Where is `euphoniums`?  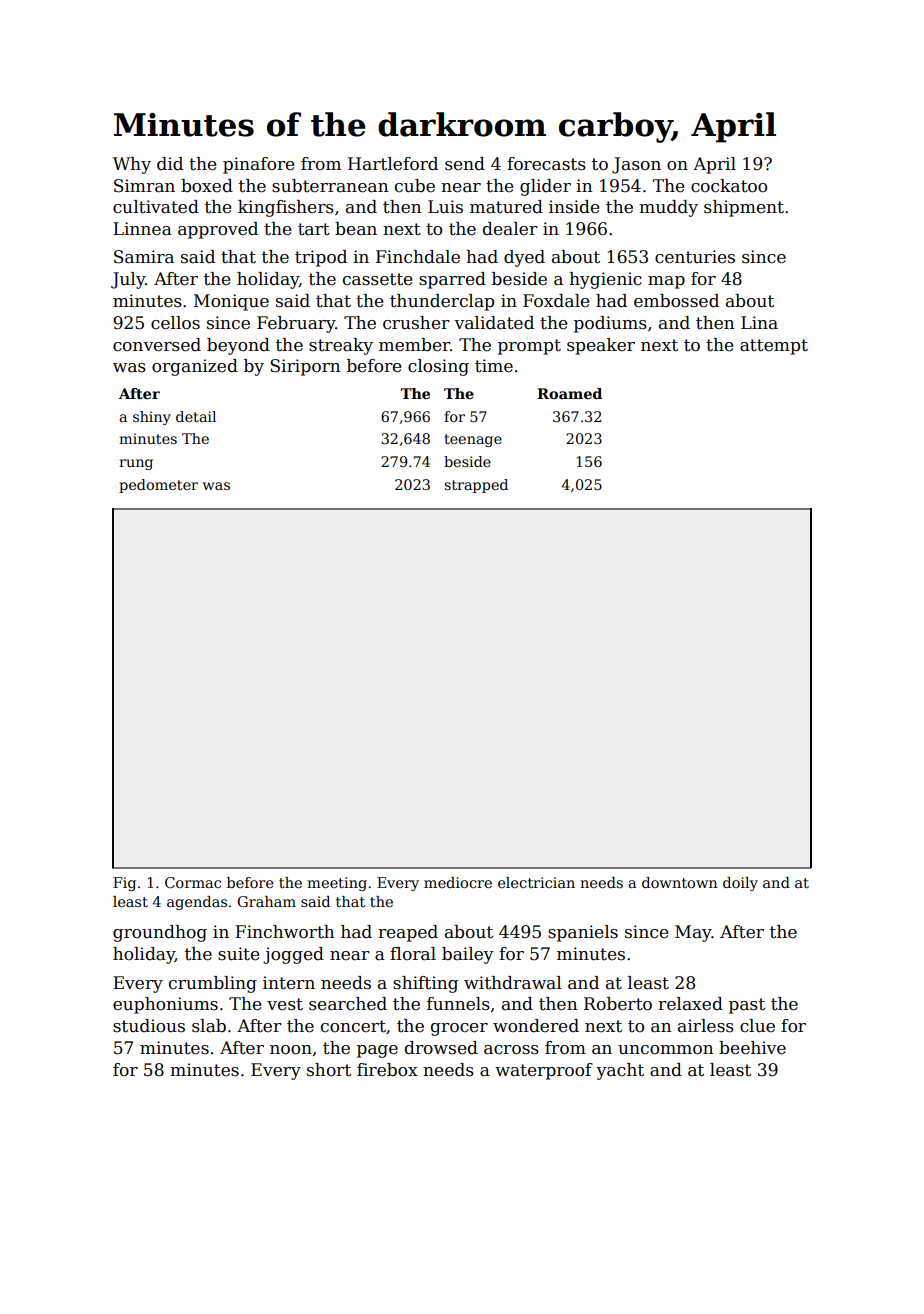
euphoniums is located at coordinates (165, 1005).
